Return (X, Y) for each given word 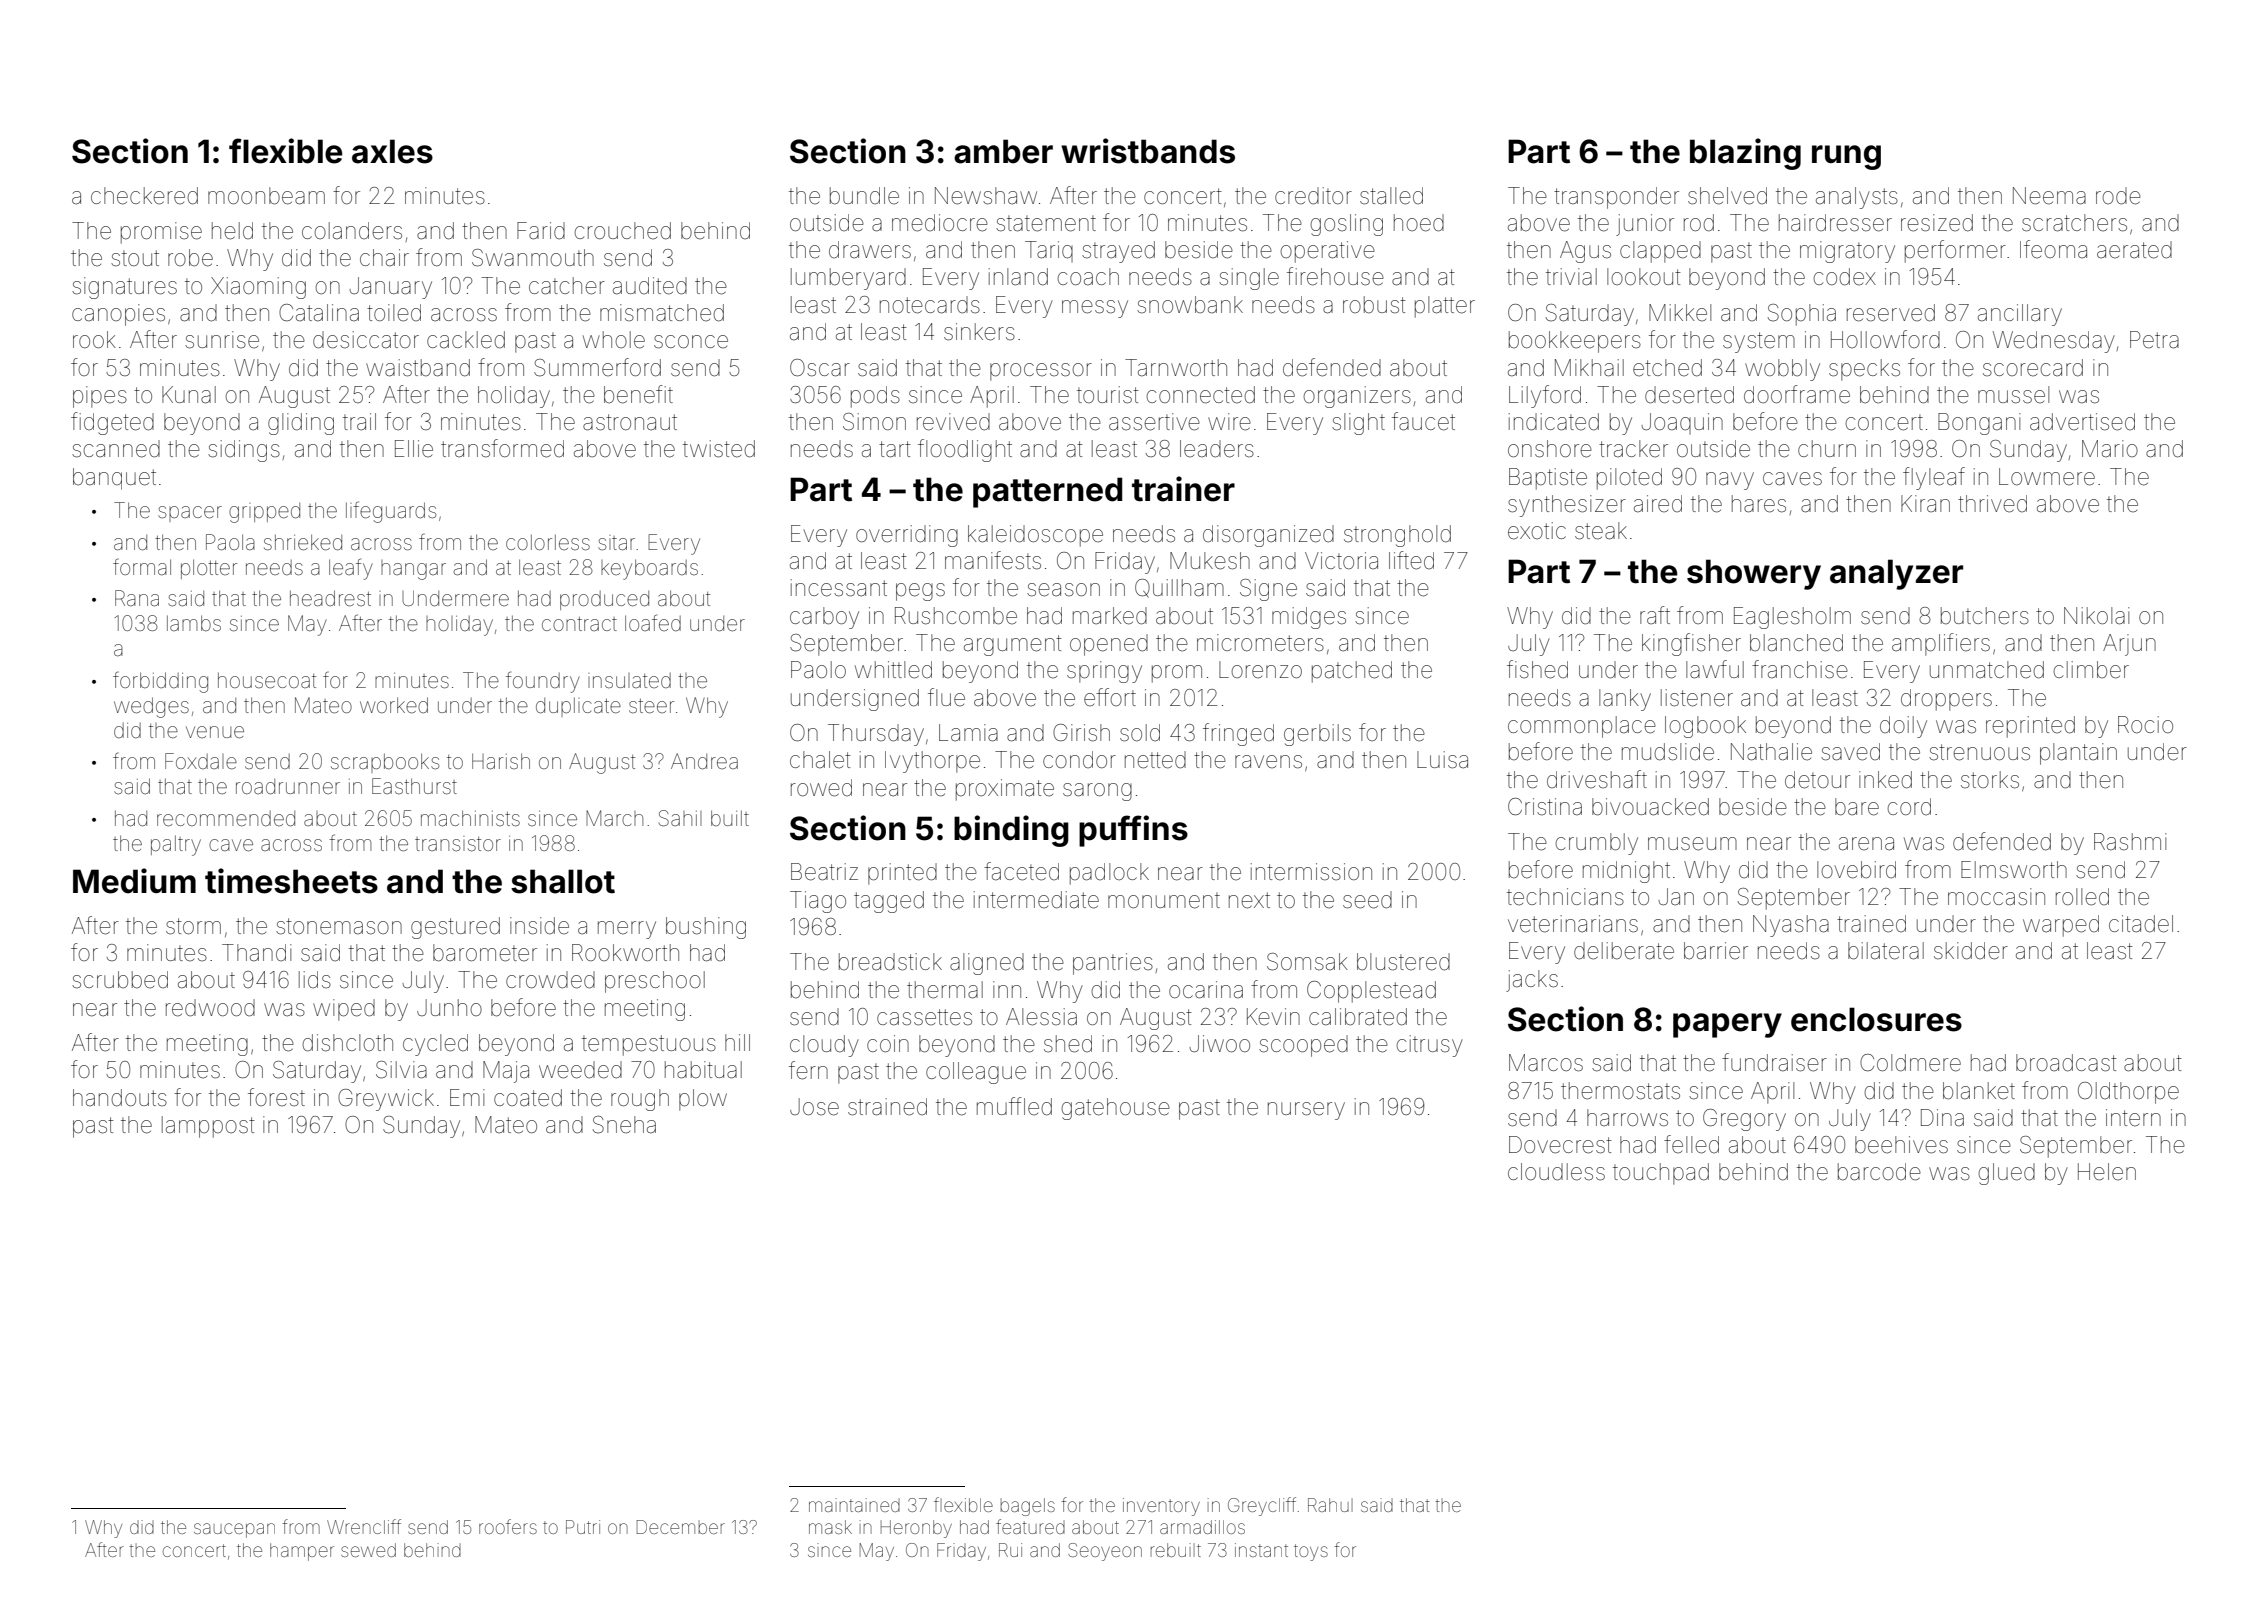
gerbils (1317, 735)
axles (392, 151)
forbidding (160, 682)
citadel (2141, 924)
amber (1003, 151)
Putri (583, 1527)
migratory (1847, 252)
